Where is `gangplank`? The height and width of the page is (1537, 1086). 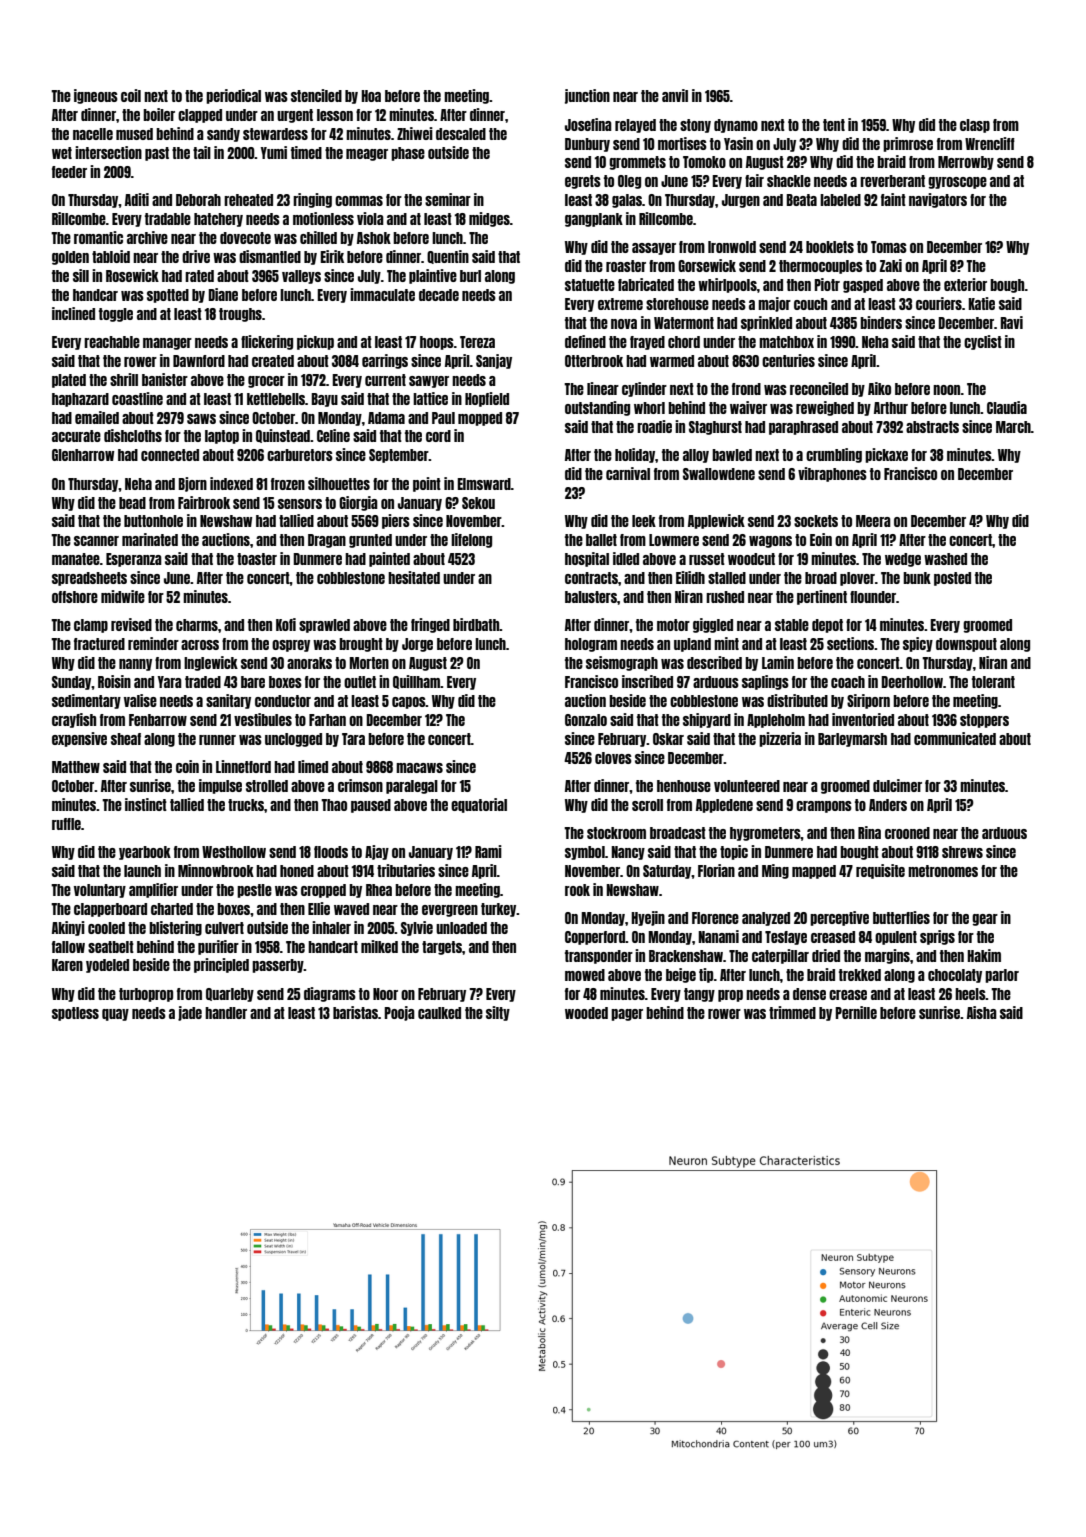
gangplank is located at coordinates (594, 220).
